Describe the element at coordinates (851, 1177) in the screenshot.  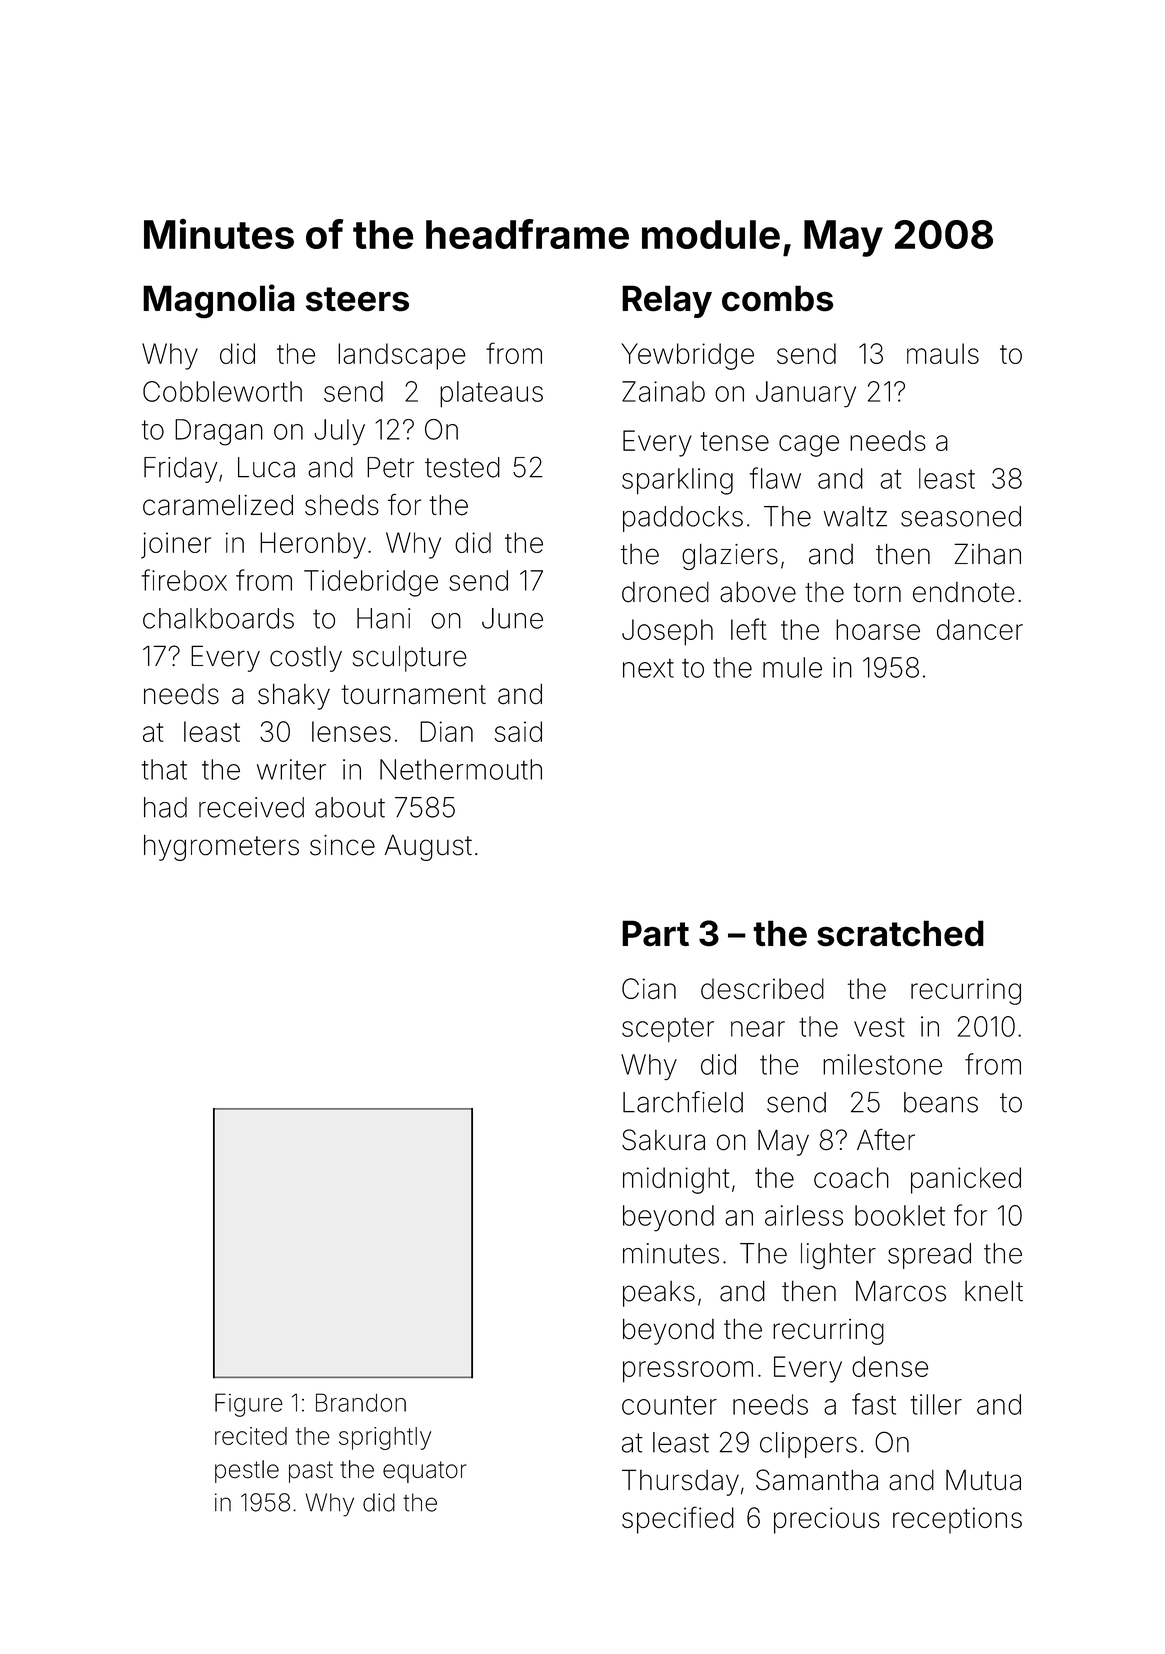
I see `coach` at that location.
